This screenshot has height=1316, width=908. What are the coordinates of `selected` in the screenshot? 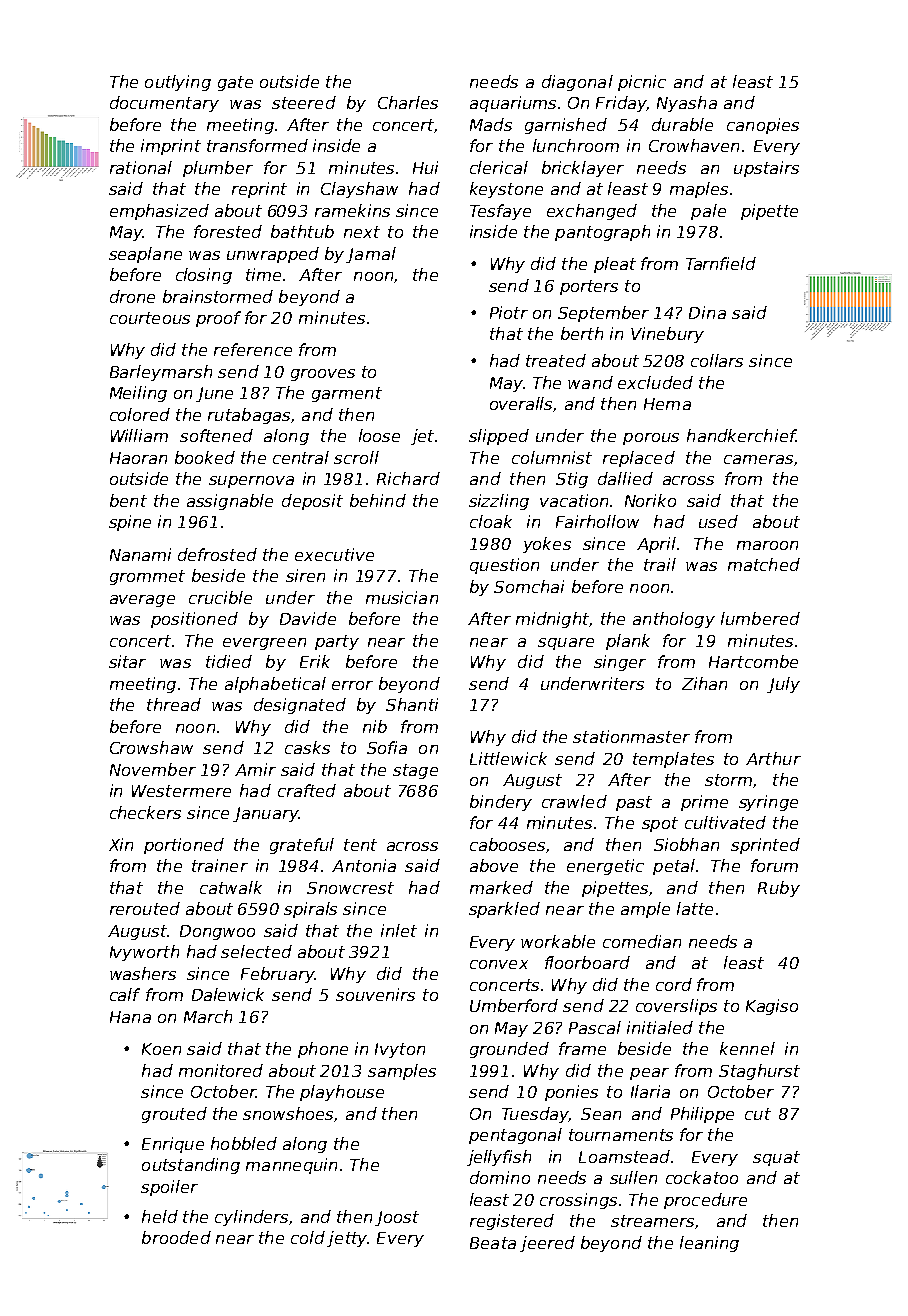 It's located at (256, 951).
